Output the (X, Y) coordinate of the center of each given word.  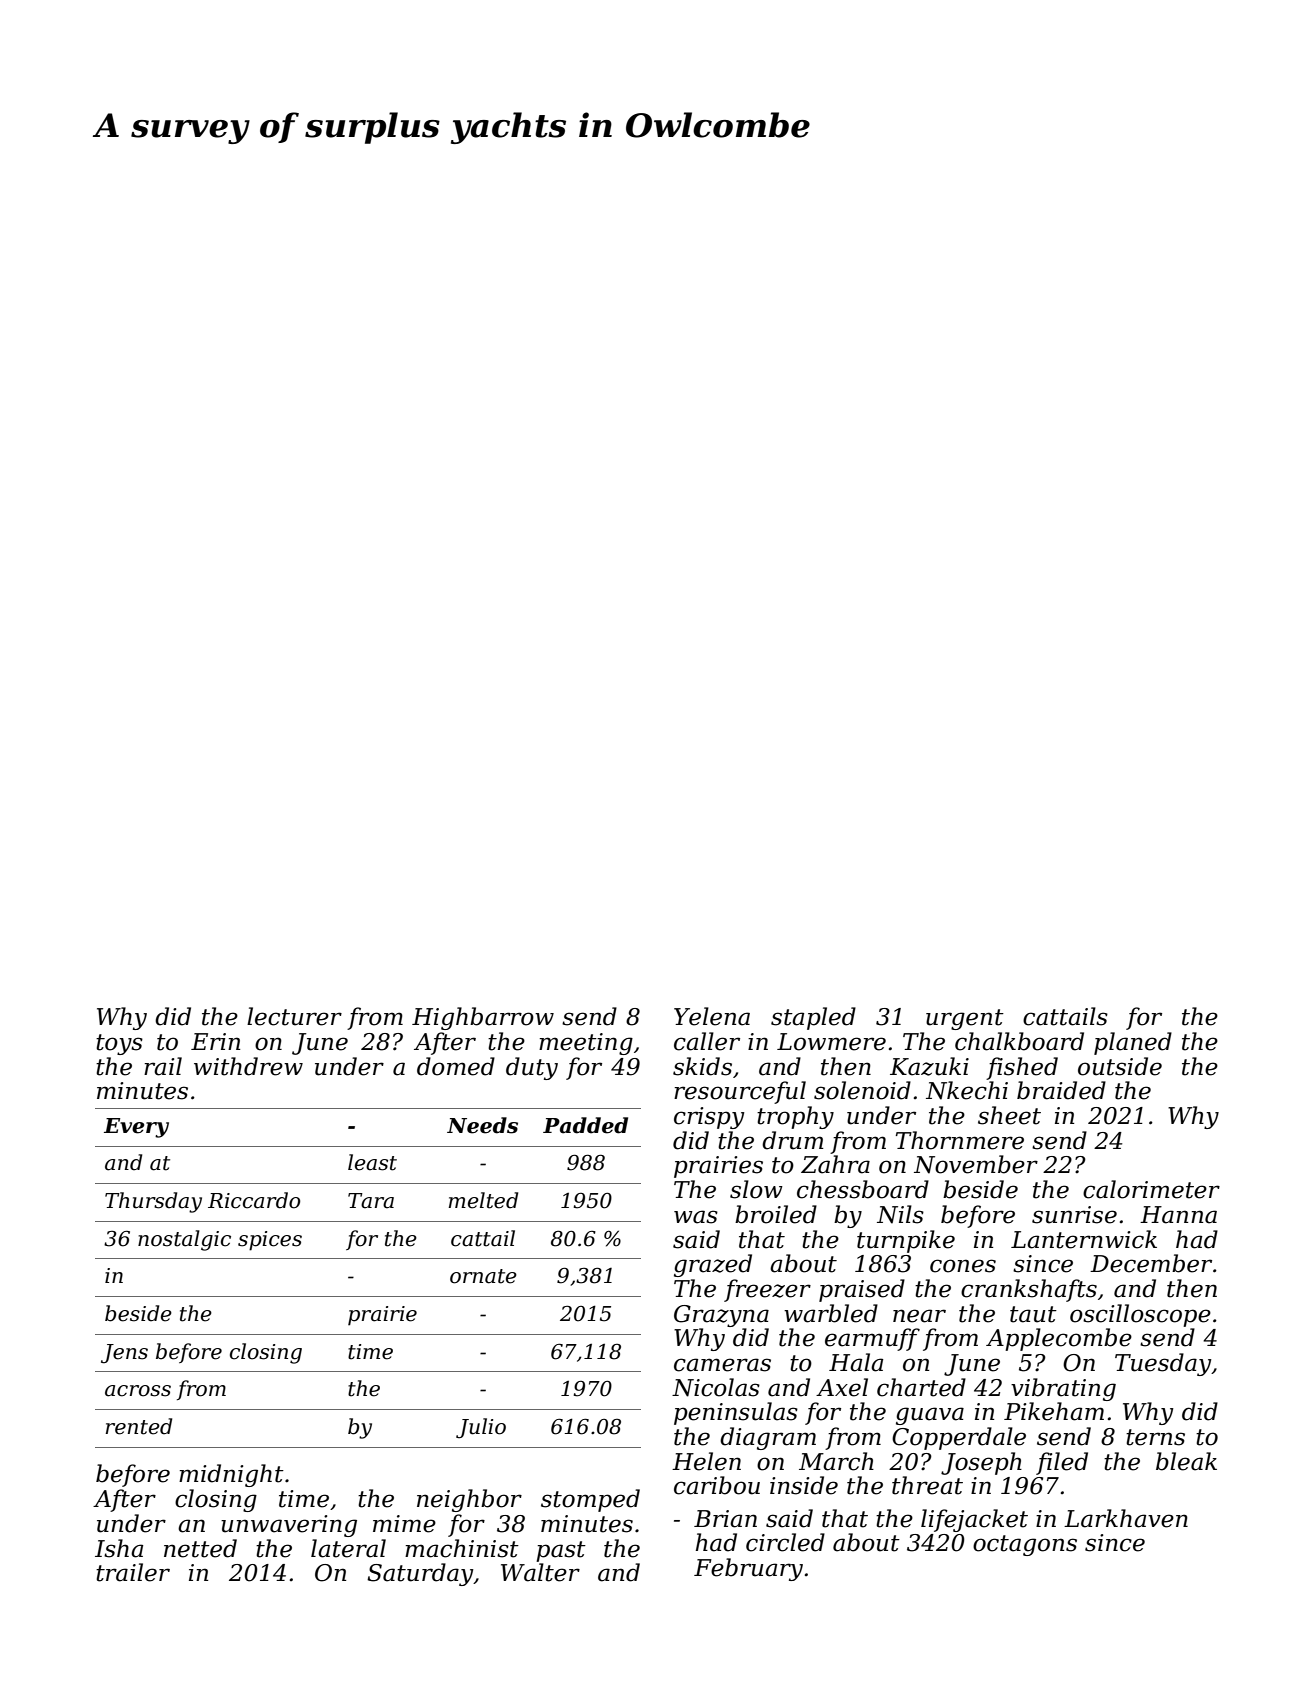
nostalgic (184, 1240)
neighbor (469, 1500)
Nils (900, 1214)
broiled (776, 1214)
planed (1133, 1043)
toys (119, 1044)
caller (707, 1041)
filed (1062, 1463)
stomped (590, 1500)
